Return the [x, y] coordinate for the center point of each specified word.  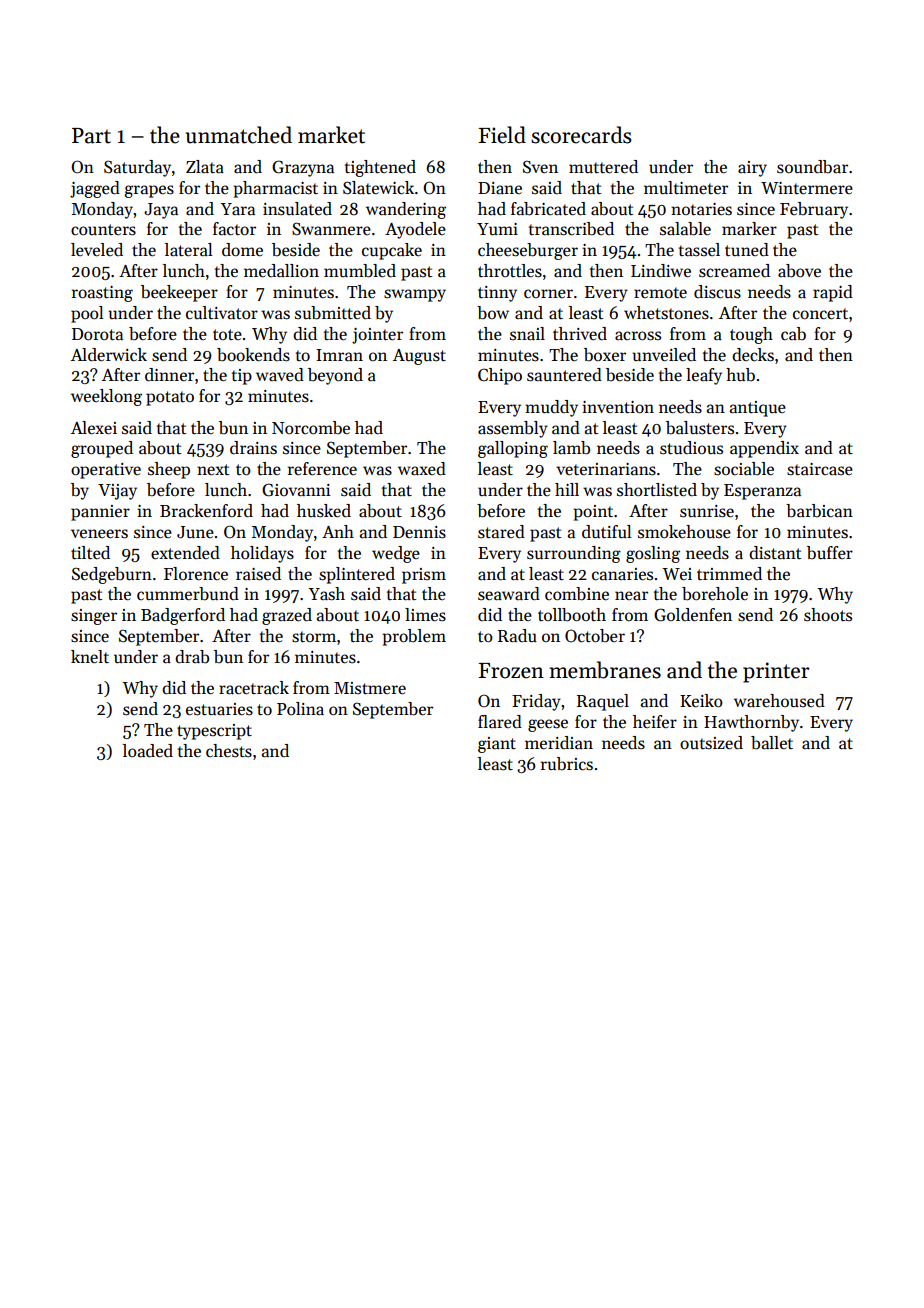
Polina [300, 708]
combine [577, 594]
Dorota [97, 334]
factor [234, 229]
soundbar [812, 167]
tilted [90, 553]
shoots [828, 615]
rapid [833, 293]
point [593, 513]
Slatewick [378, 188]
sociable [744, 469]
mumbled [360, 271]
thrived [580, 334]
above [799, 271]
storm [314, 637]
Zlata [205, 167]
